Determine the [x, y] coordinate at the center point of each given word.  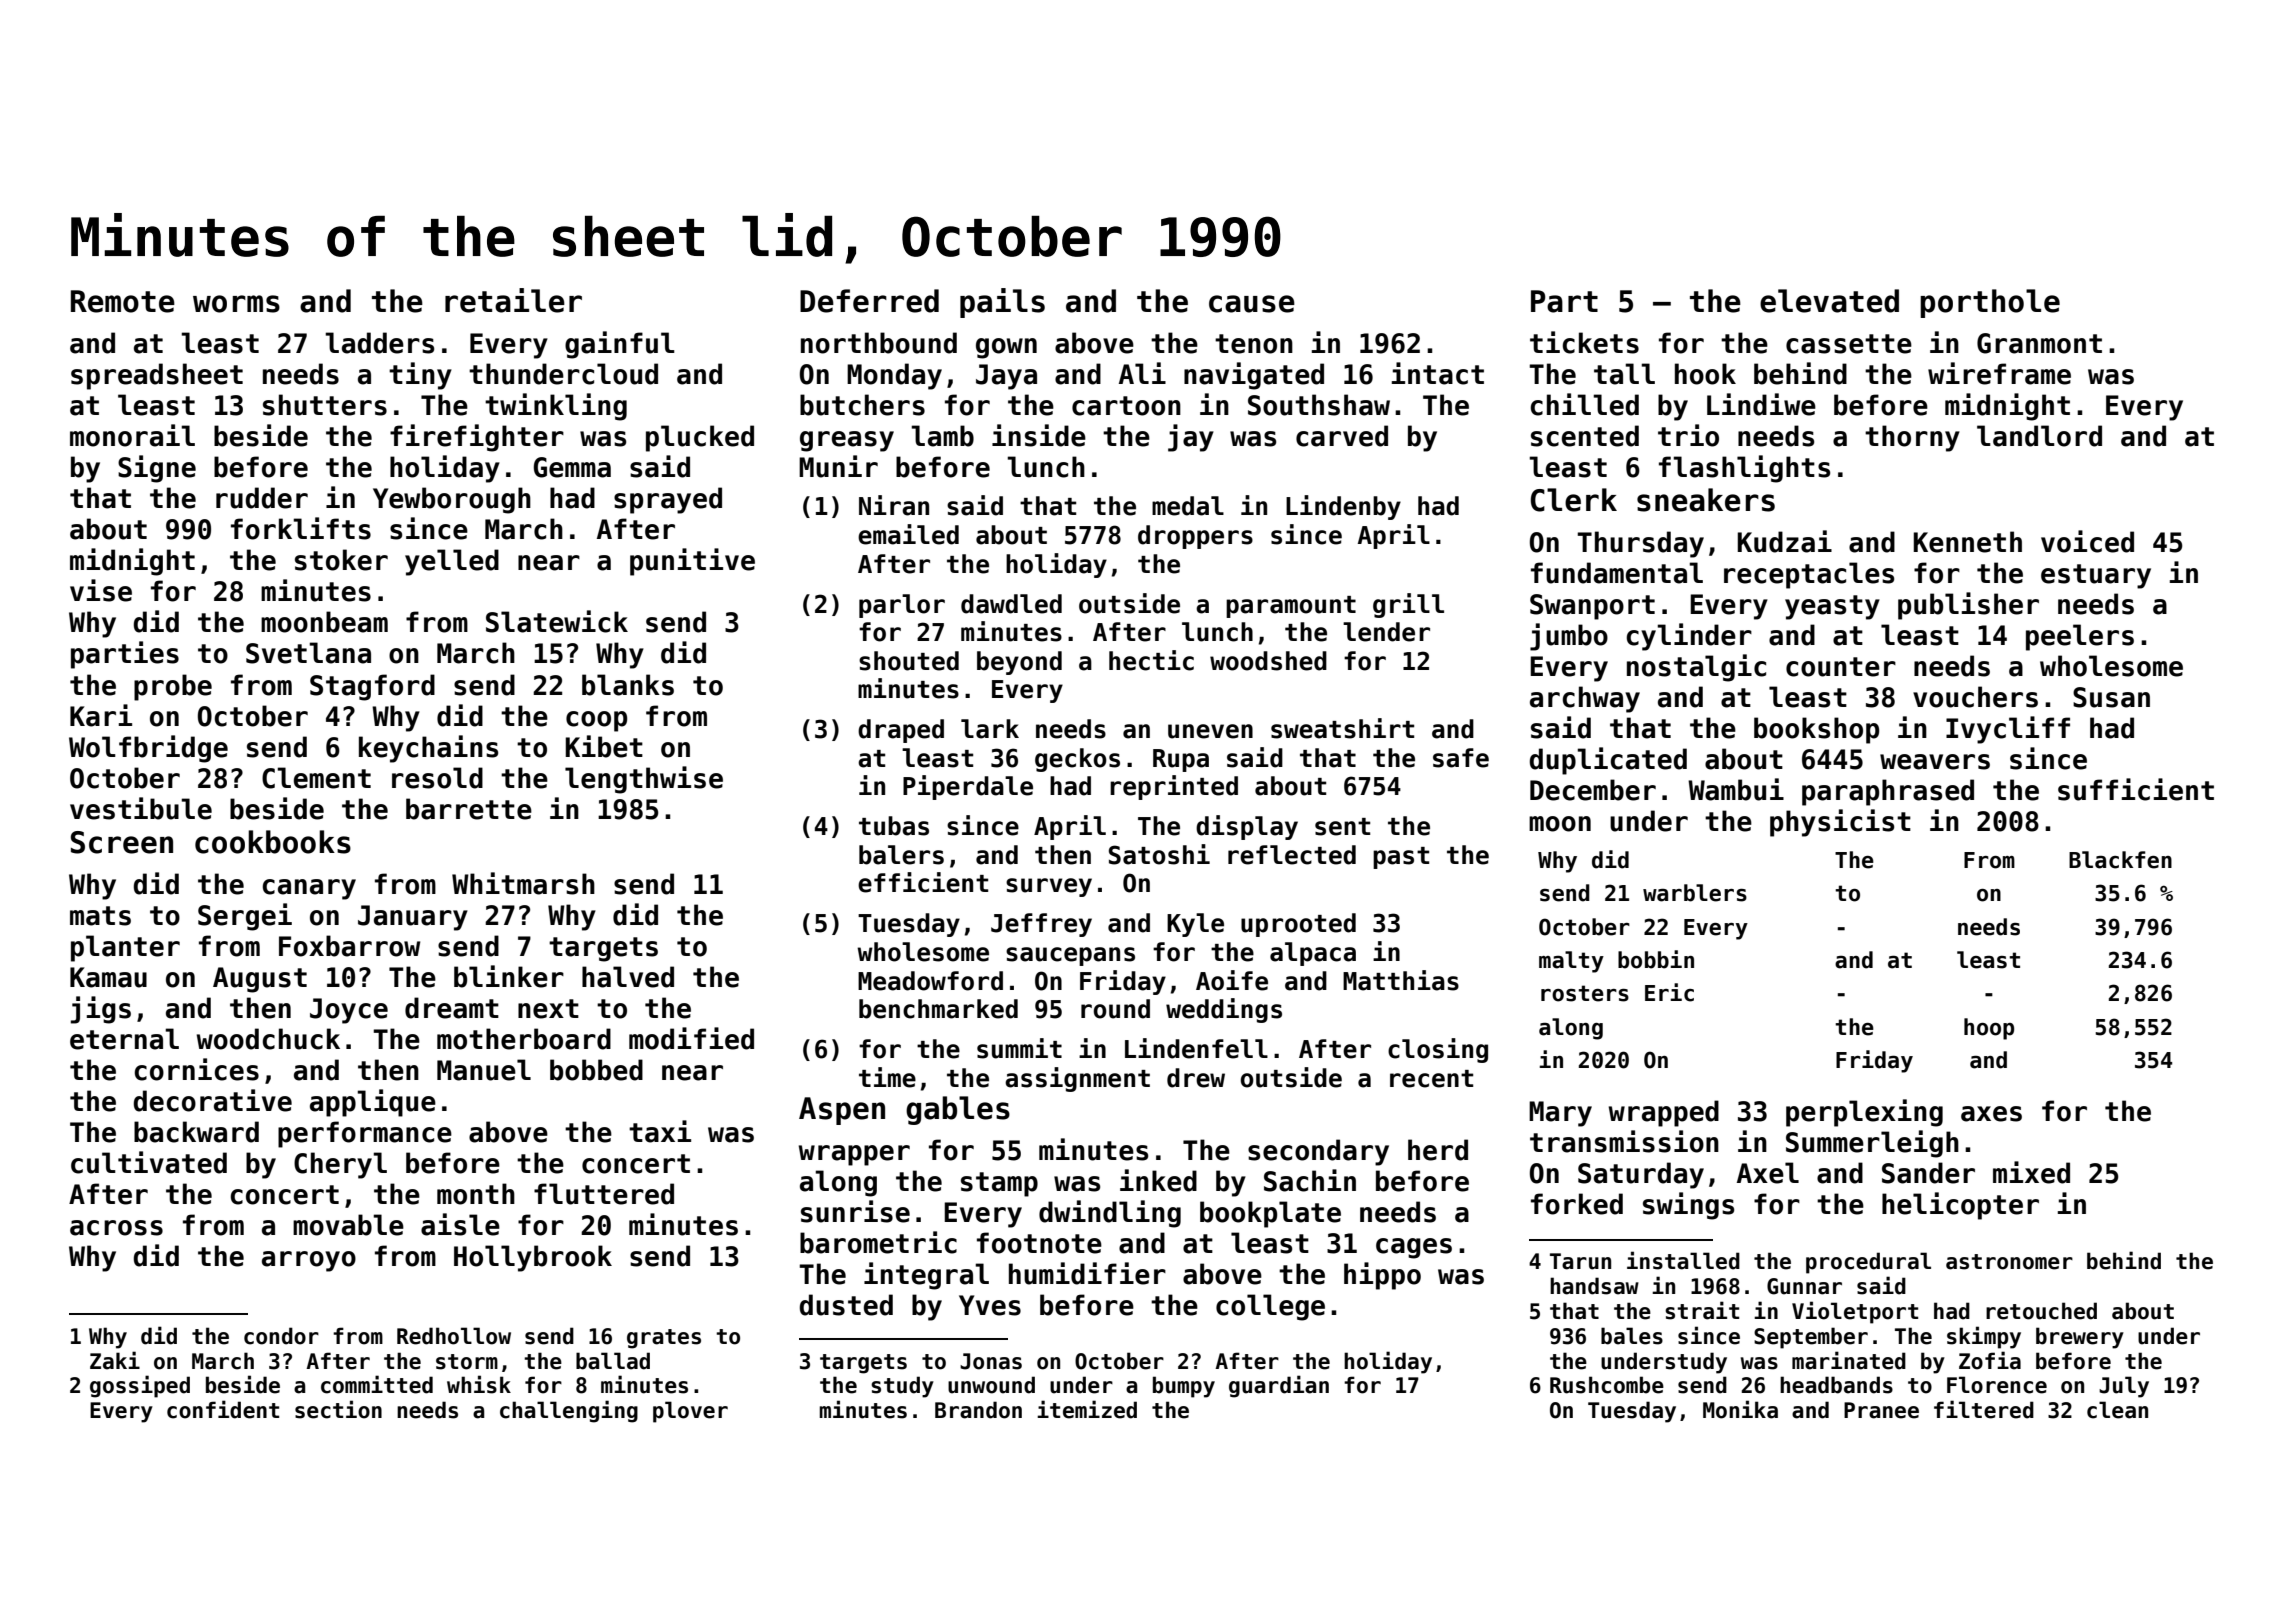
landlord [2039, 436]
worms [236, 304]
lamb [942, 436]
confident [223, 1409]
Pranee [1881, 1410]
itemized [1087, 1409]
